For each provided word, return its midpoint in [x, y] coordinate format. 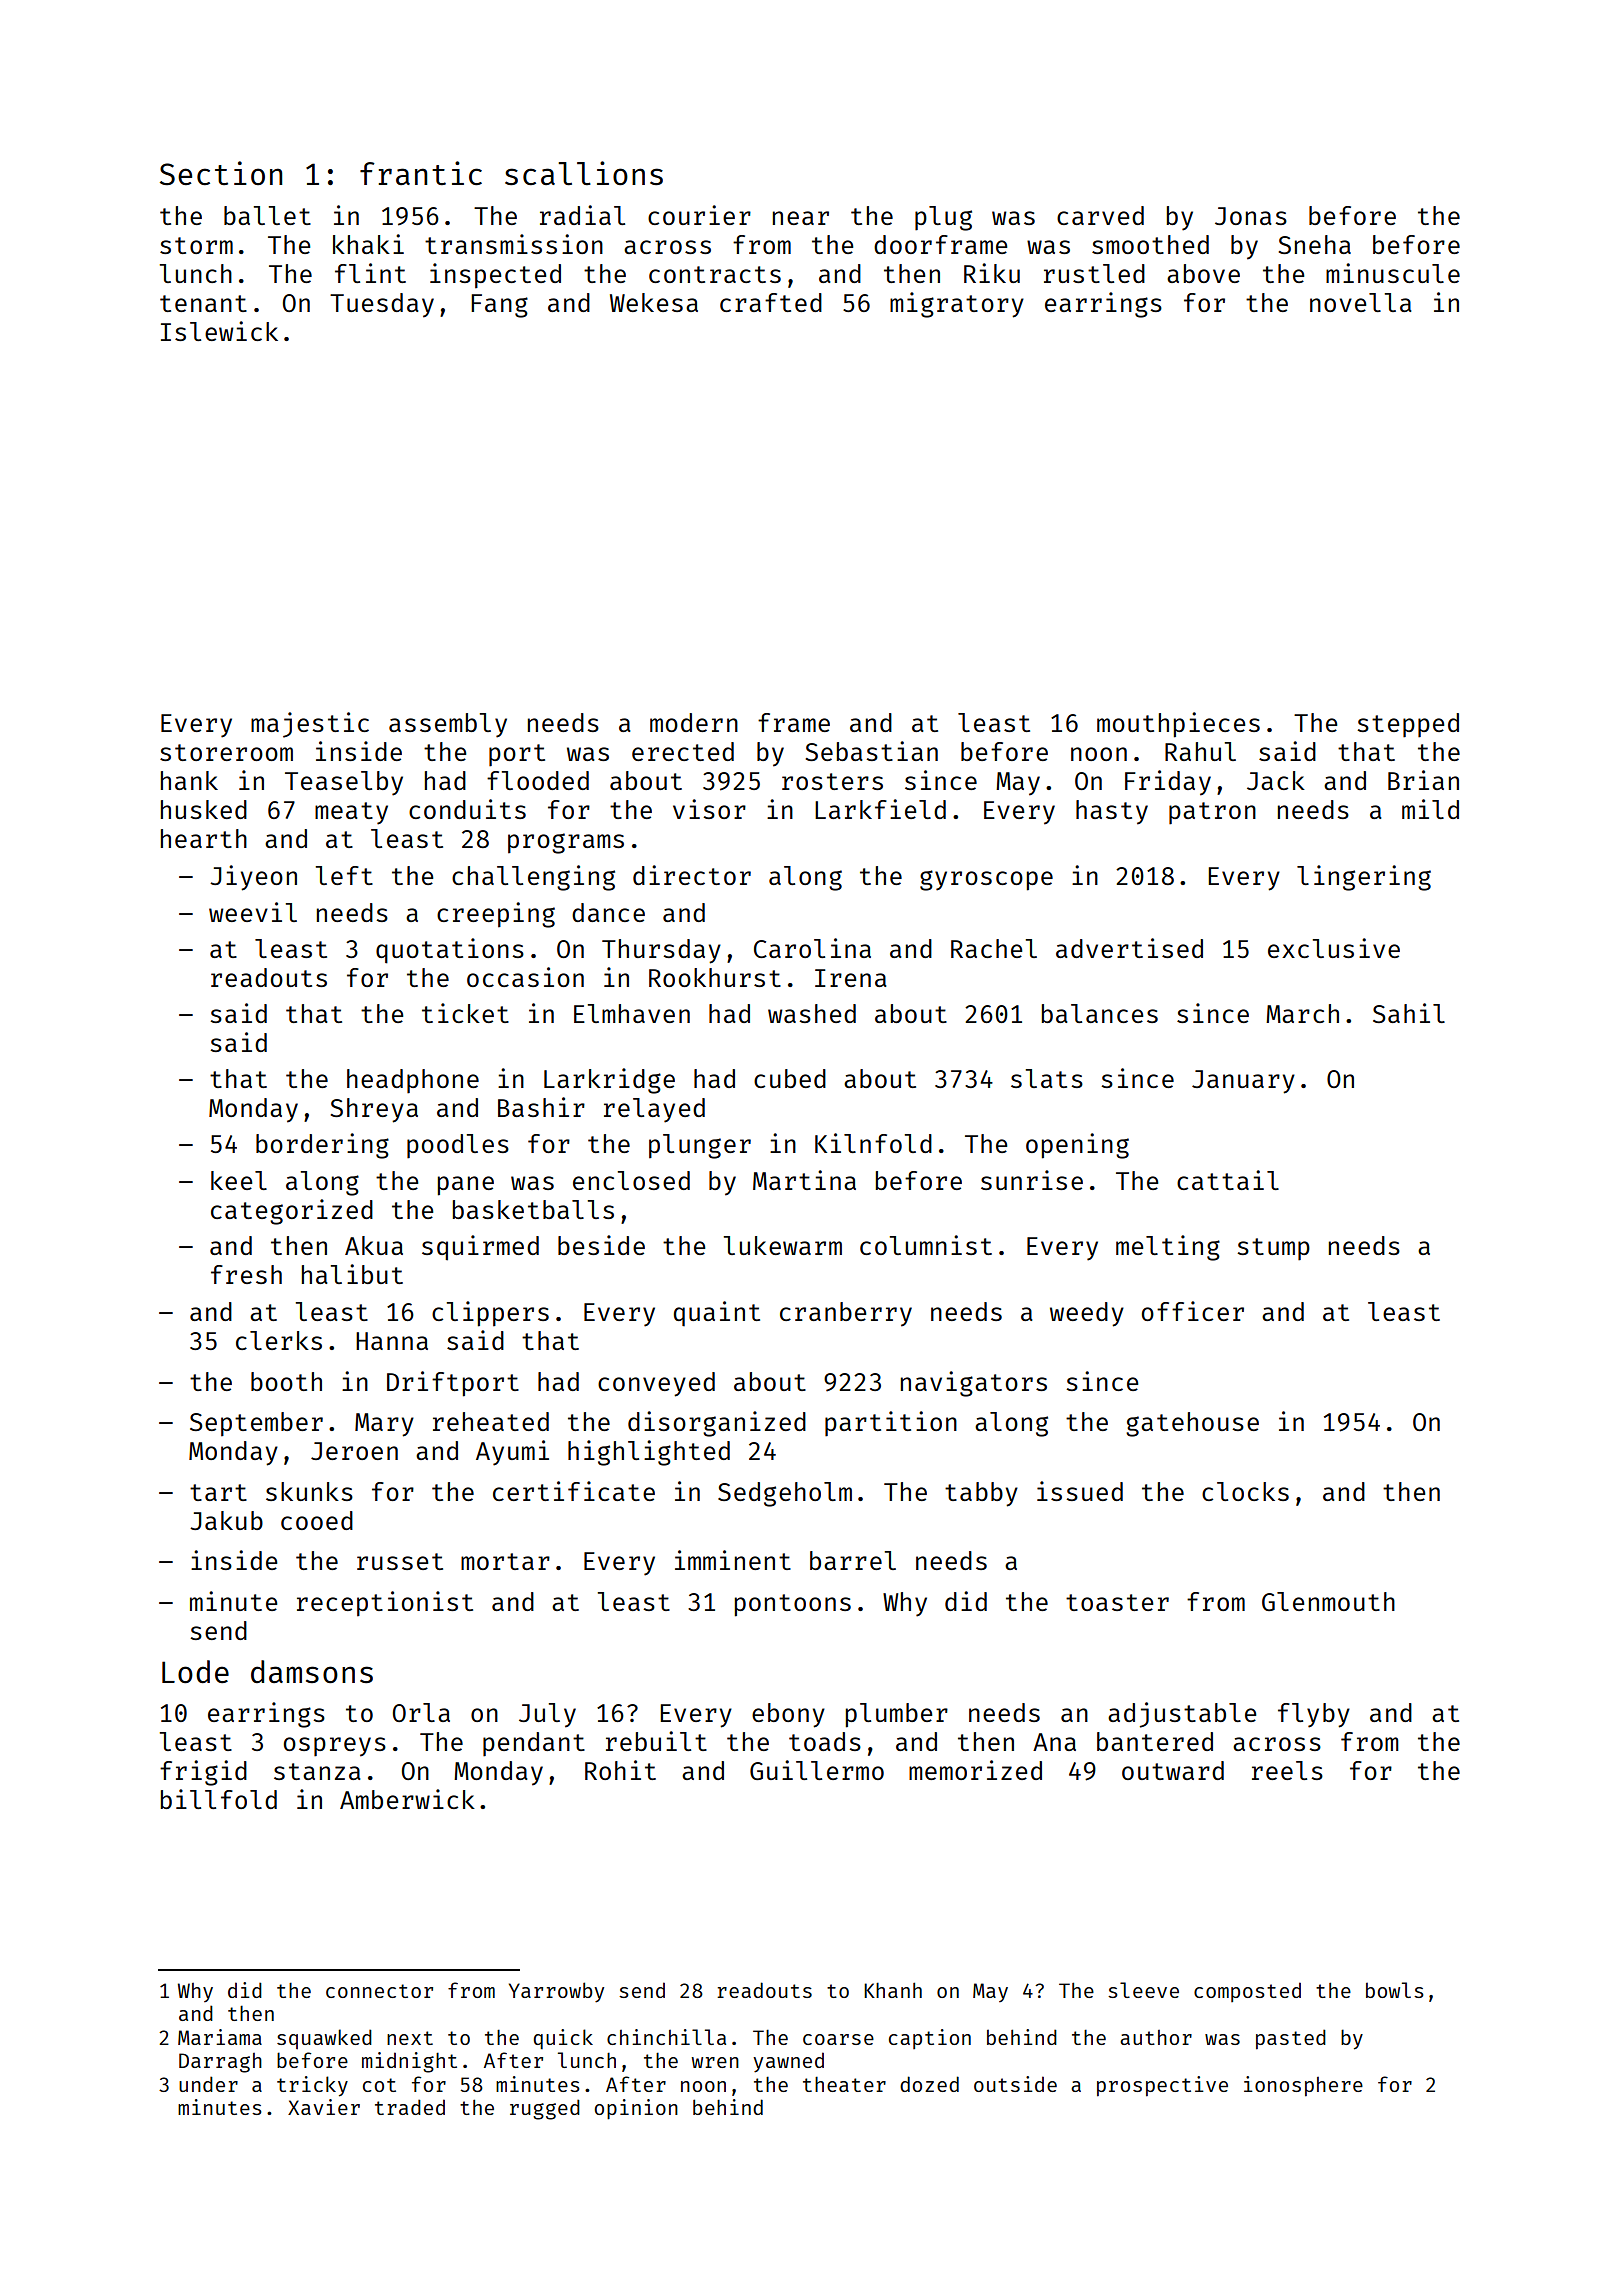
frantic [421, 173]
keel [239, 1180]
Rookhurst [715, 977]
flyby [1314, 1715]
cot [379, 2085]
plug [943, 218]
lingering [1364, 878]
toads [825, 1741]
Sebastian [872, 751]
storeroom [226, 752]
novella [1361, 302]
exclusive [1334, 948]
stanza [317, 1771]
